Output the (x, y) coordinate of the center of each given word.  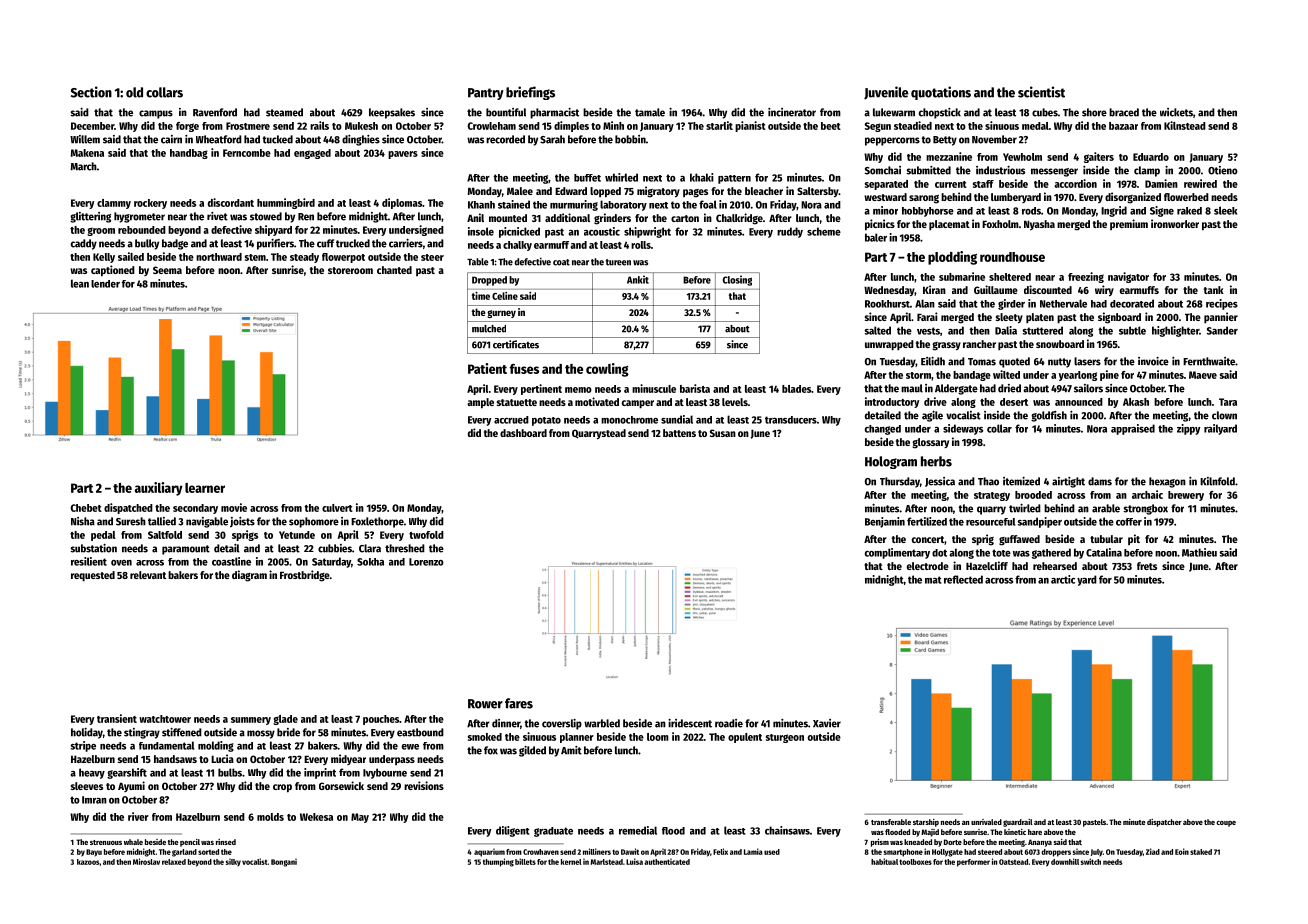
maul (912, 388)
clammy (114, 204)
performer (973, 863)
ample (480, 403)
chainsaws (787, 830)
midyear (348, 759)
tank (1214, 290)
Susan (723, 433)
